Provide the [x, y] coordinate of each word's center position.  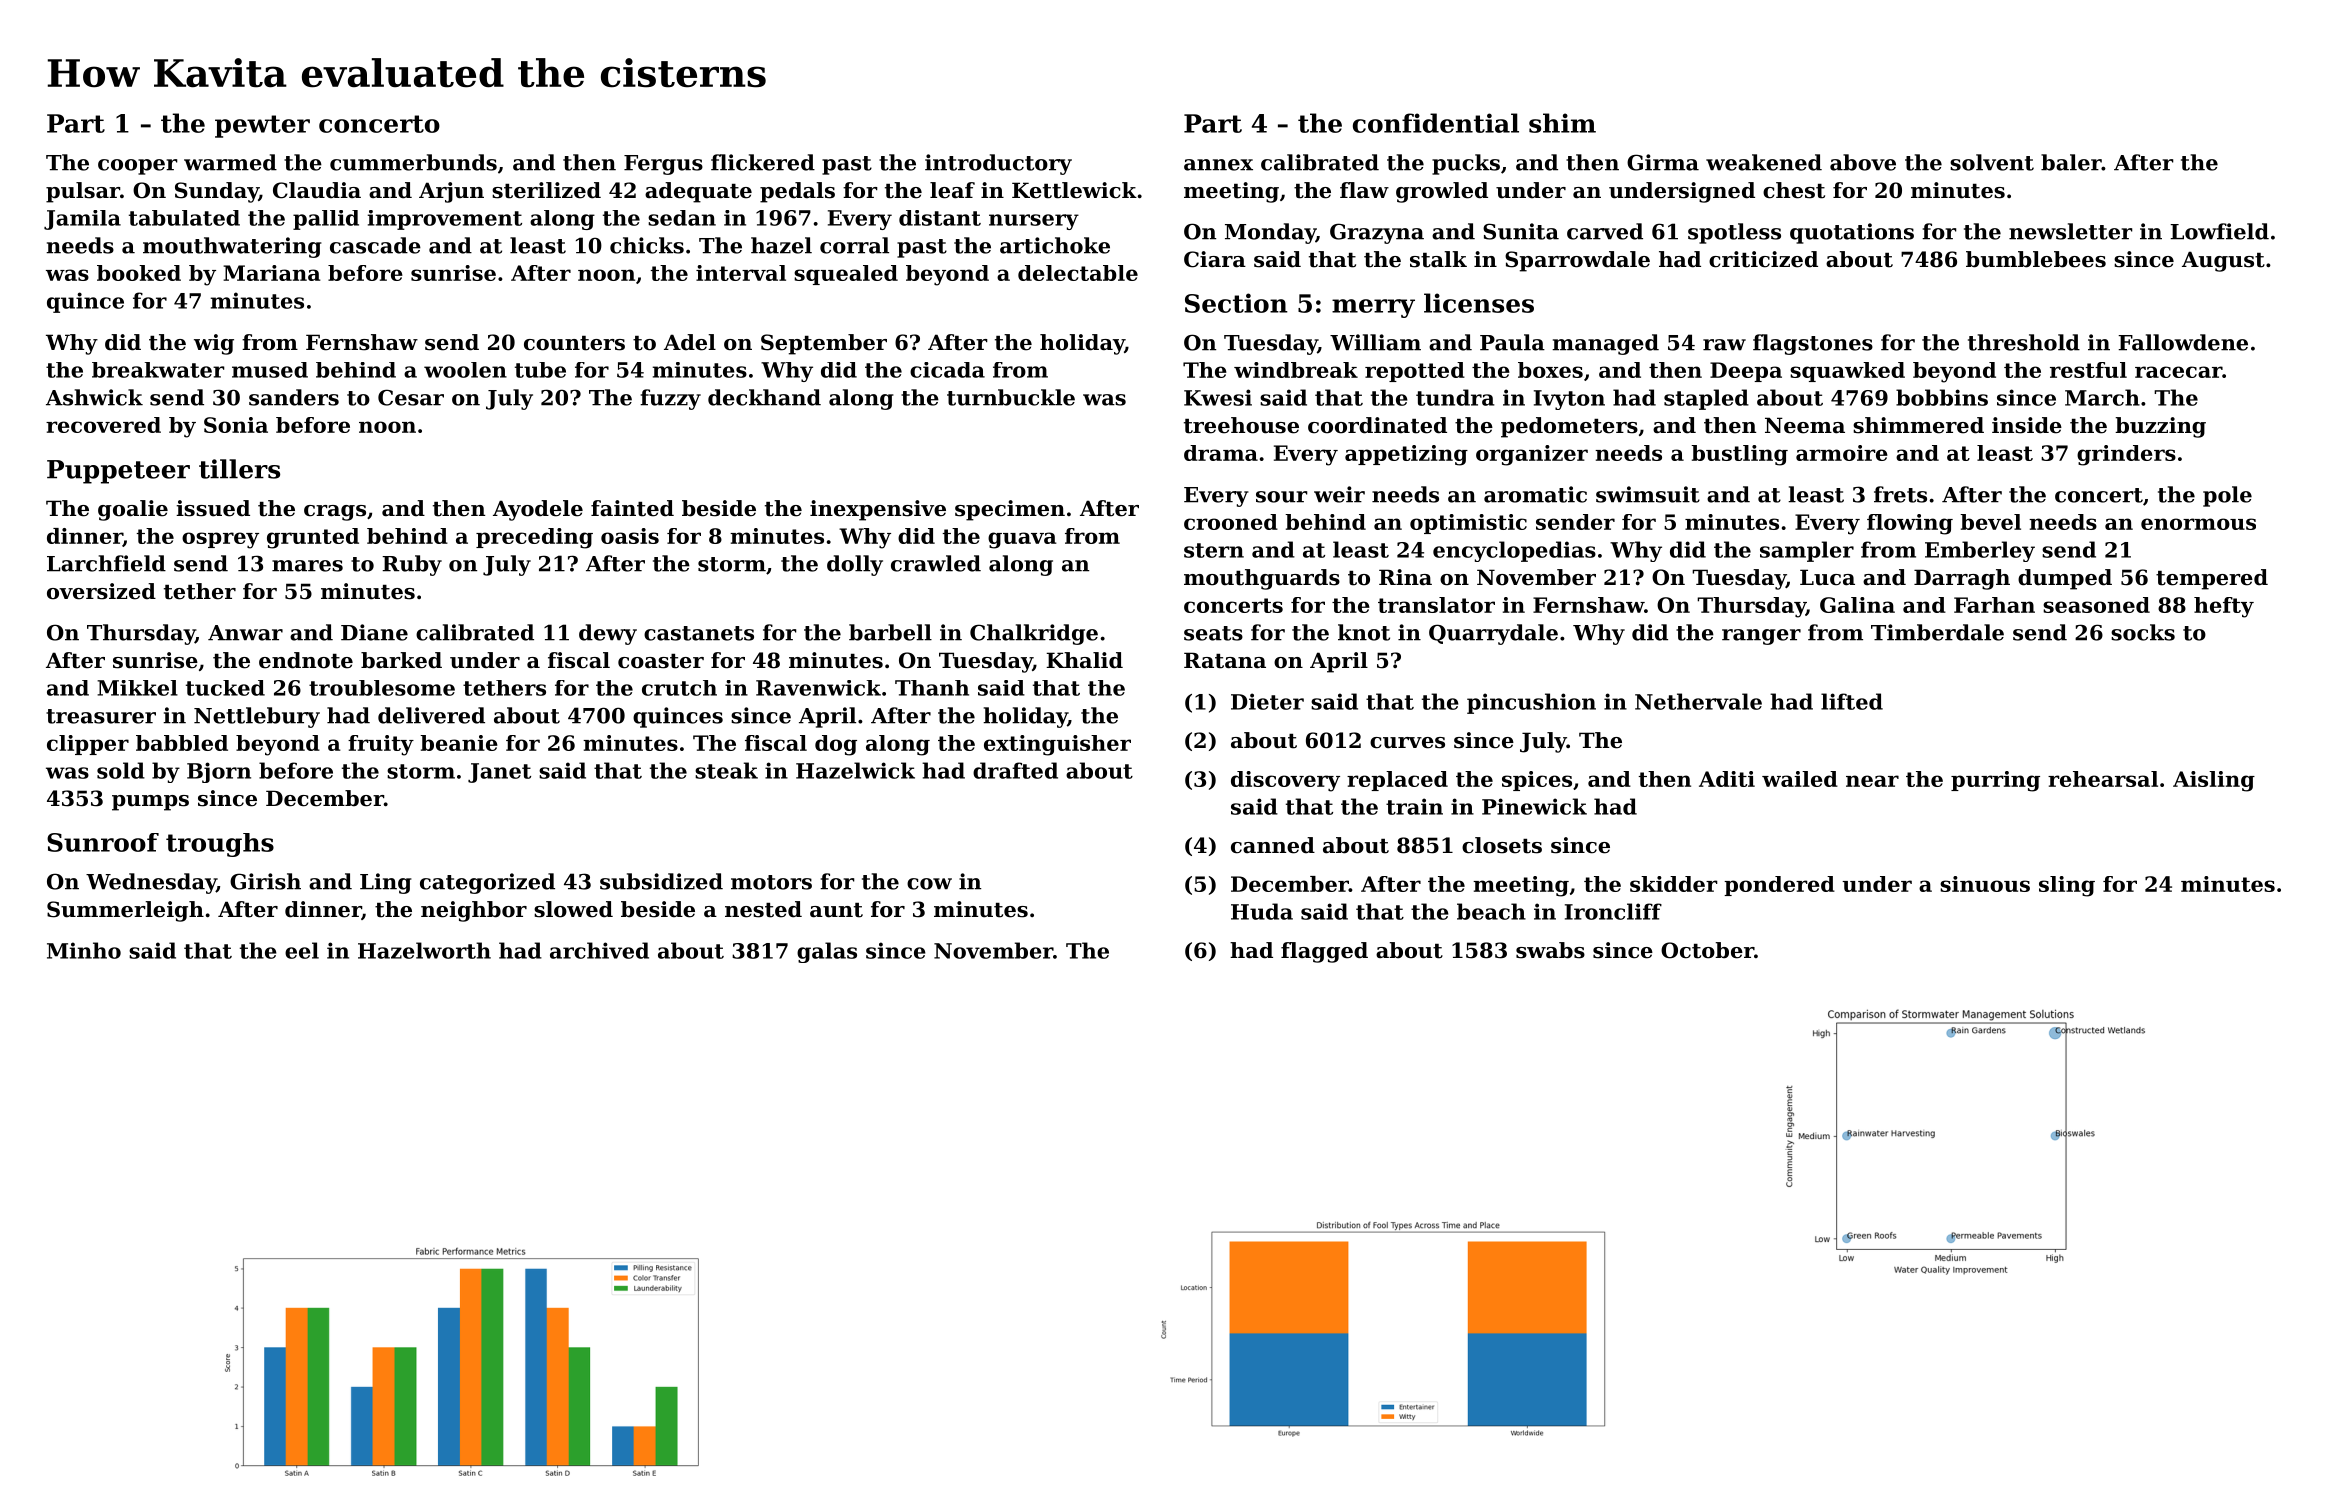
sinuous [1985, 884]
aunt [836, 910]
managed [1605, 344]
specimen [1010, 510]
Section [1236, 303]
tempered [2212, 579]
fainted [632, 508]
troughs [220, 845]
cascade [375, 245]
